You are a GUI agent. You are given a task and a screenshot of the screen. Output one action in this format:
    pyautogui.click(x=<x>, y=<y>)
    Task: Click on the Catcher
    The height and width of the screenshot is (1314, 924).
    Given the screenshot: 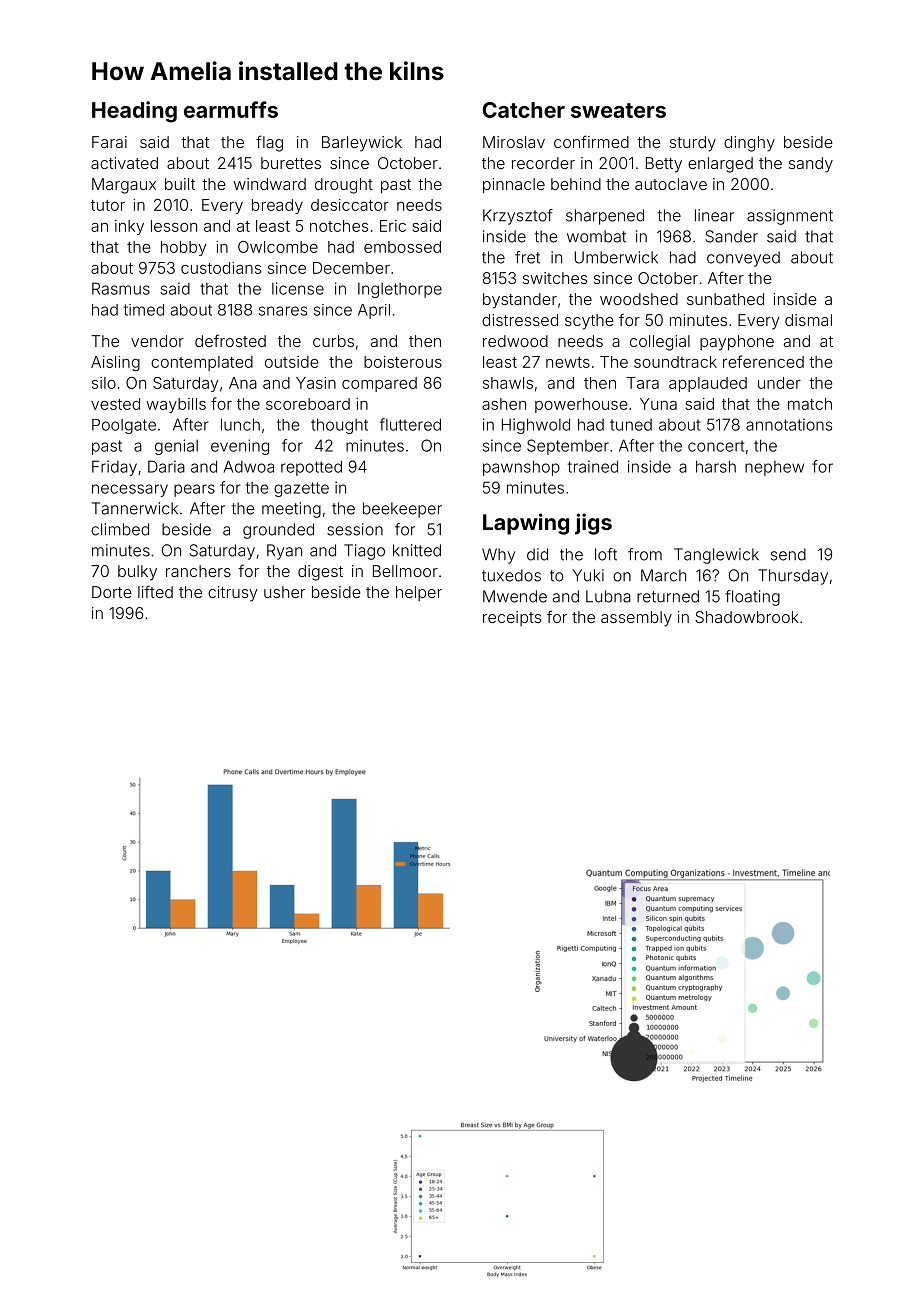 What is the action you would take?
    pyautogui.click(x=524, y=110)
